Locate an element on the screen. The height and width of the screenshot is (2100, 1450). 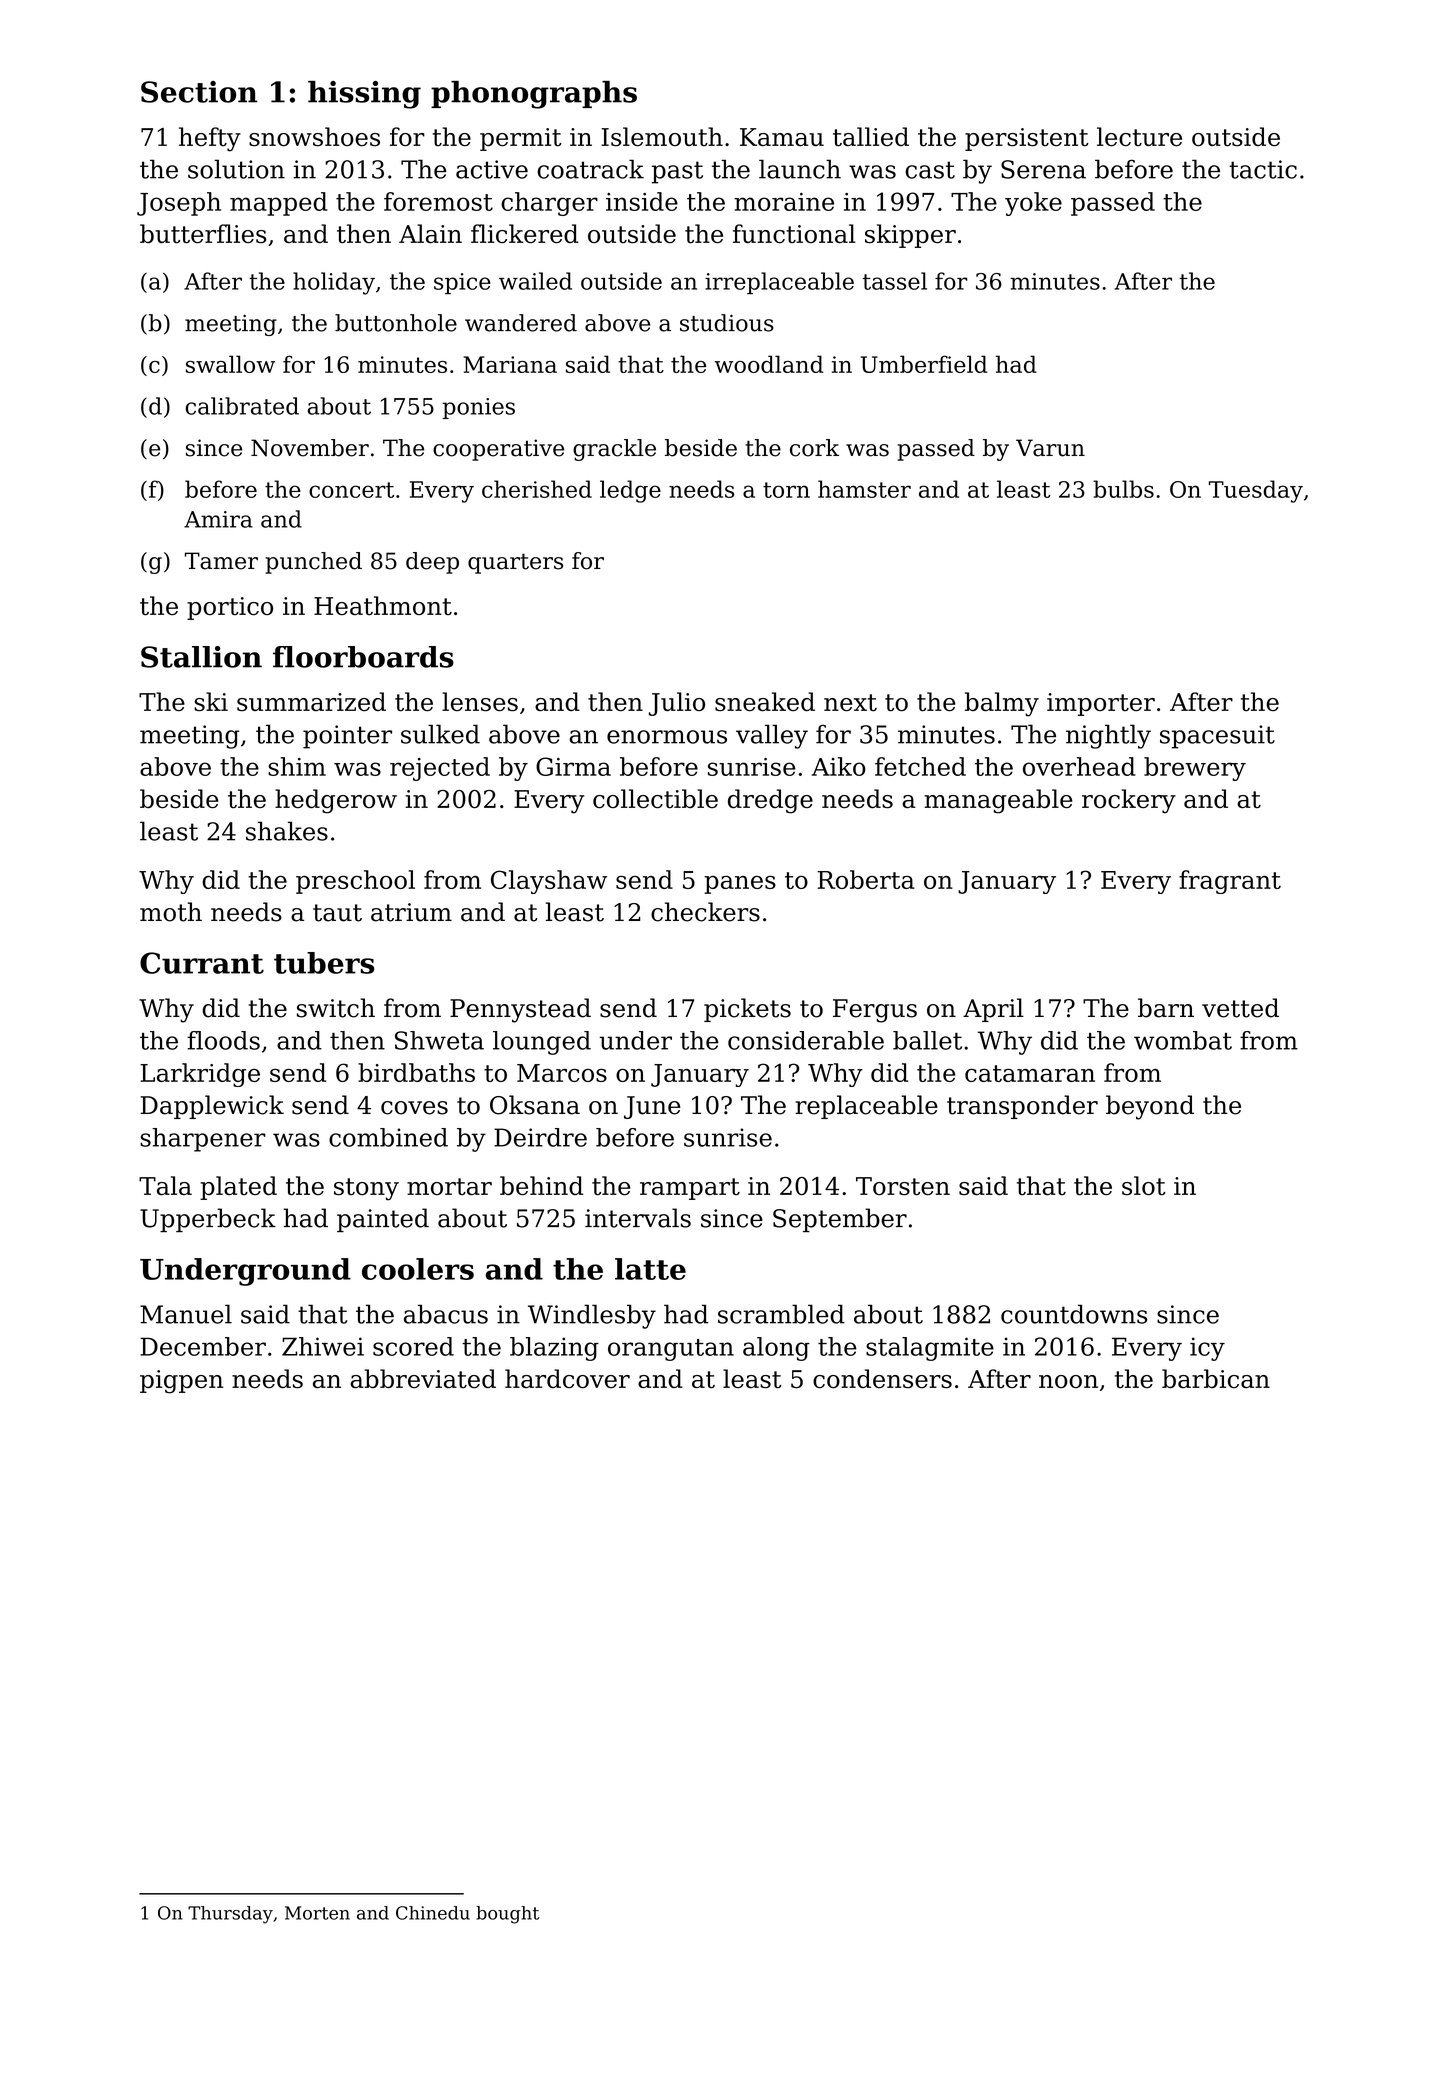
Chinedu is located at coordinates (433, 1913).
